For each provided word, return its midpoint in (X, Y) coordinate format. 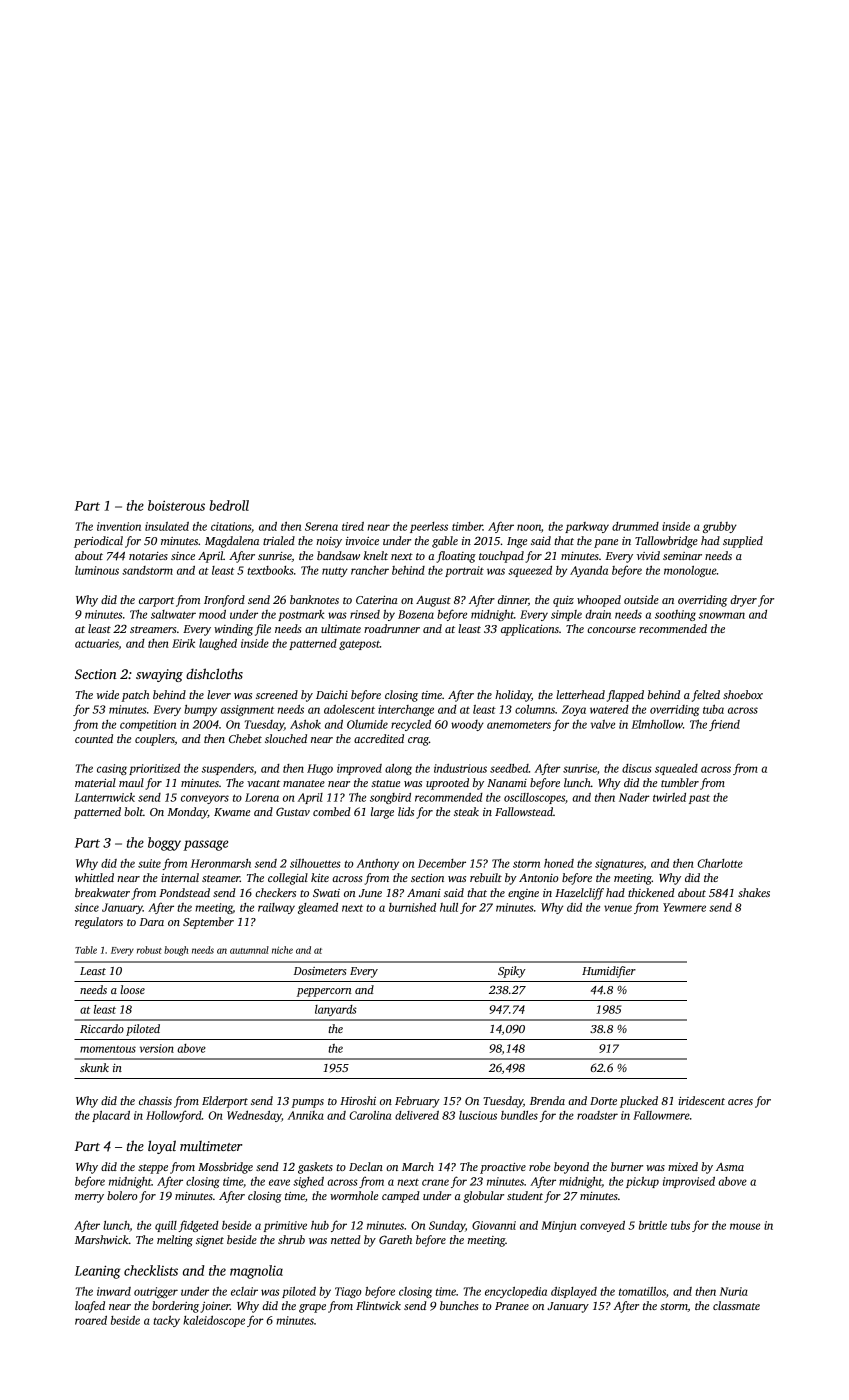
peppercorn (324, 992)
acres (740, 1102)
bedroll (229, 505)
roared (91, 1320)
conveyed (602, 1226)
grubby (720, 527)
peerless (429, 527)
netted (346, 1239)
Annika (306, 1115)
